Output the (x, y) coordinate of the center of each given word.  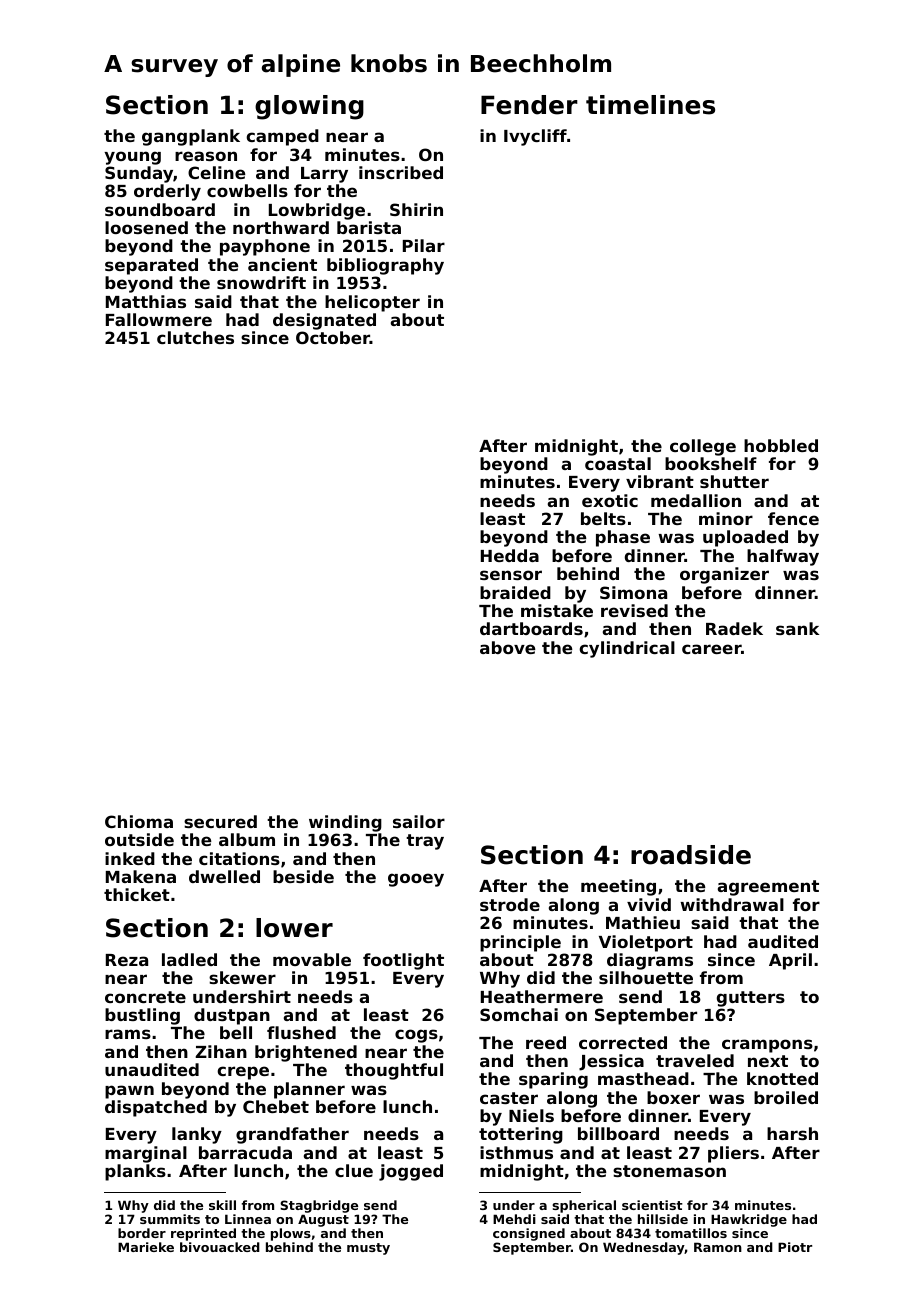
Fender (529, 105)
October (333, 337)
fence (793, 518)
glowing (309, 107)
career (711, 649)
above (507, 647)
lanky (197, 1135)
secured (220, 821)
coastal (618, 463)
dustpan (232, 1016)
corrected (623, 1042)
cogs (416, 1036)
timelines (650, 105)
